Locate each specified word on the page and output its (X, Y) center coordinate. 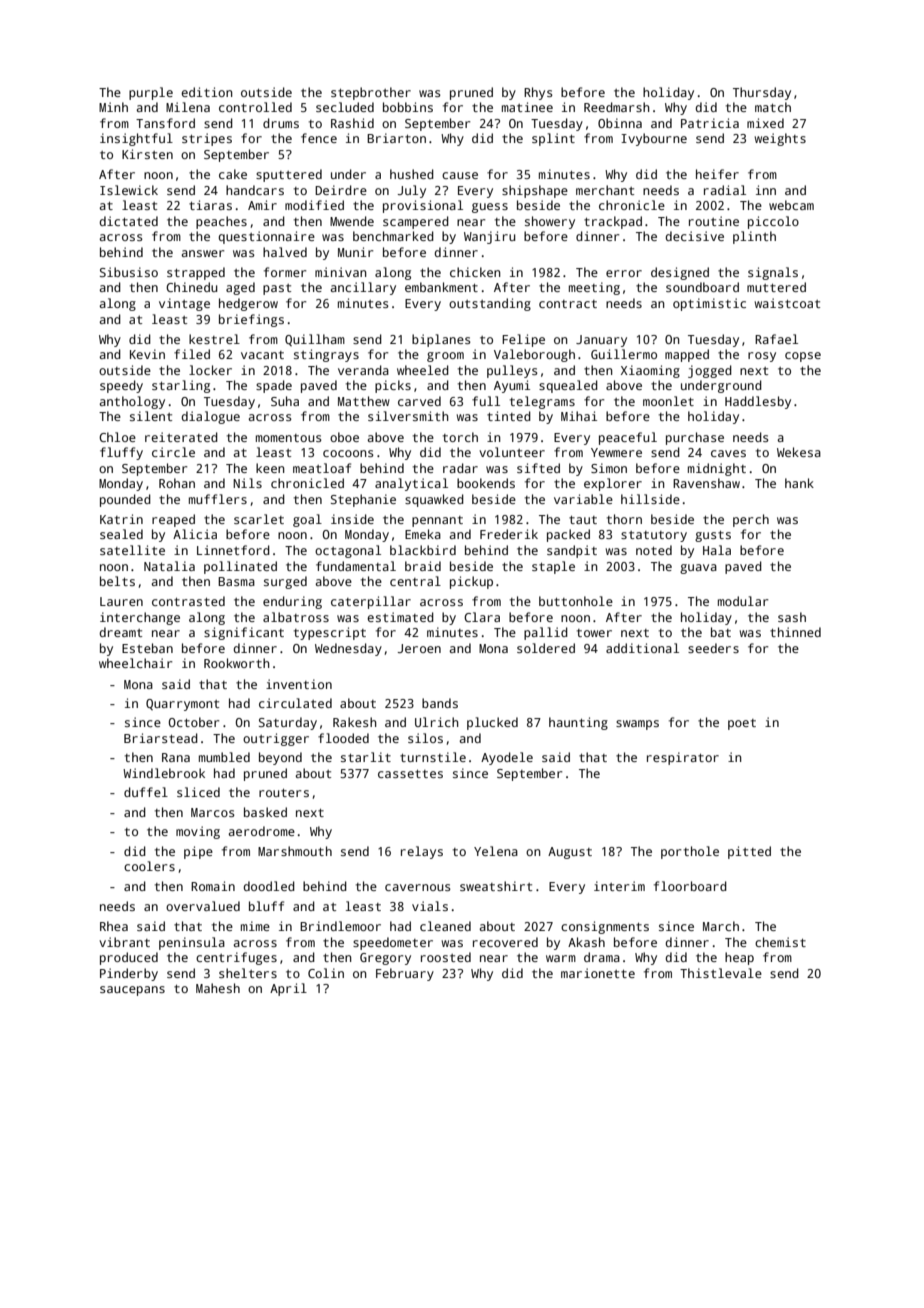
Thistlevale (721, 973)
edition (207, 92)
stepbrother (371, 93)
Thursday (762, 93)
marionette (598, 973)
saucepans (132, 991)
